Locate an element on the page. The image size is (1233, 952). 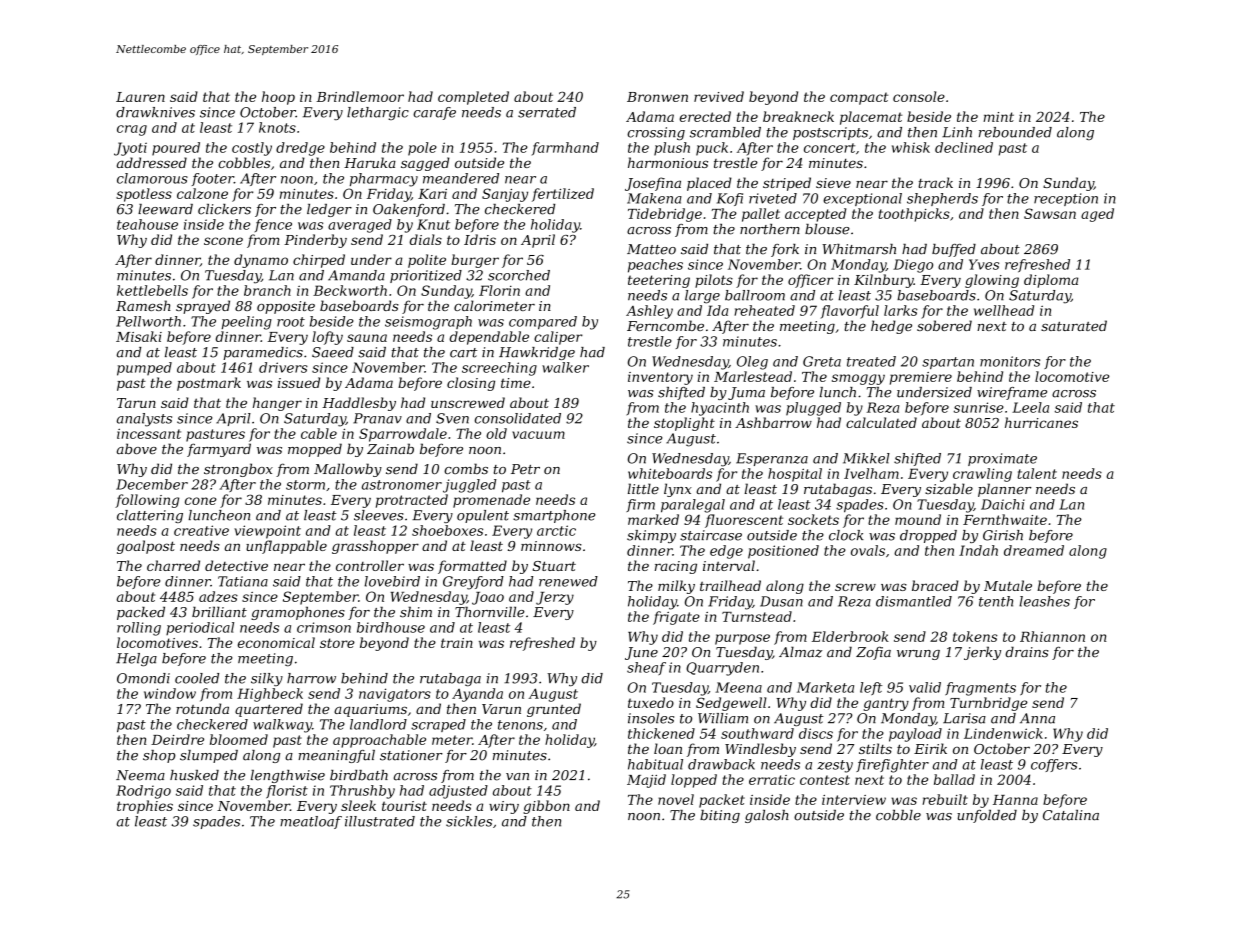
hoop is located at coordinates (278, 98).
